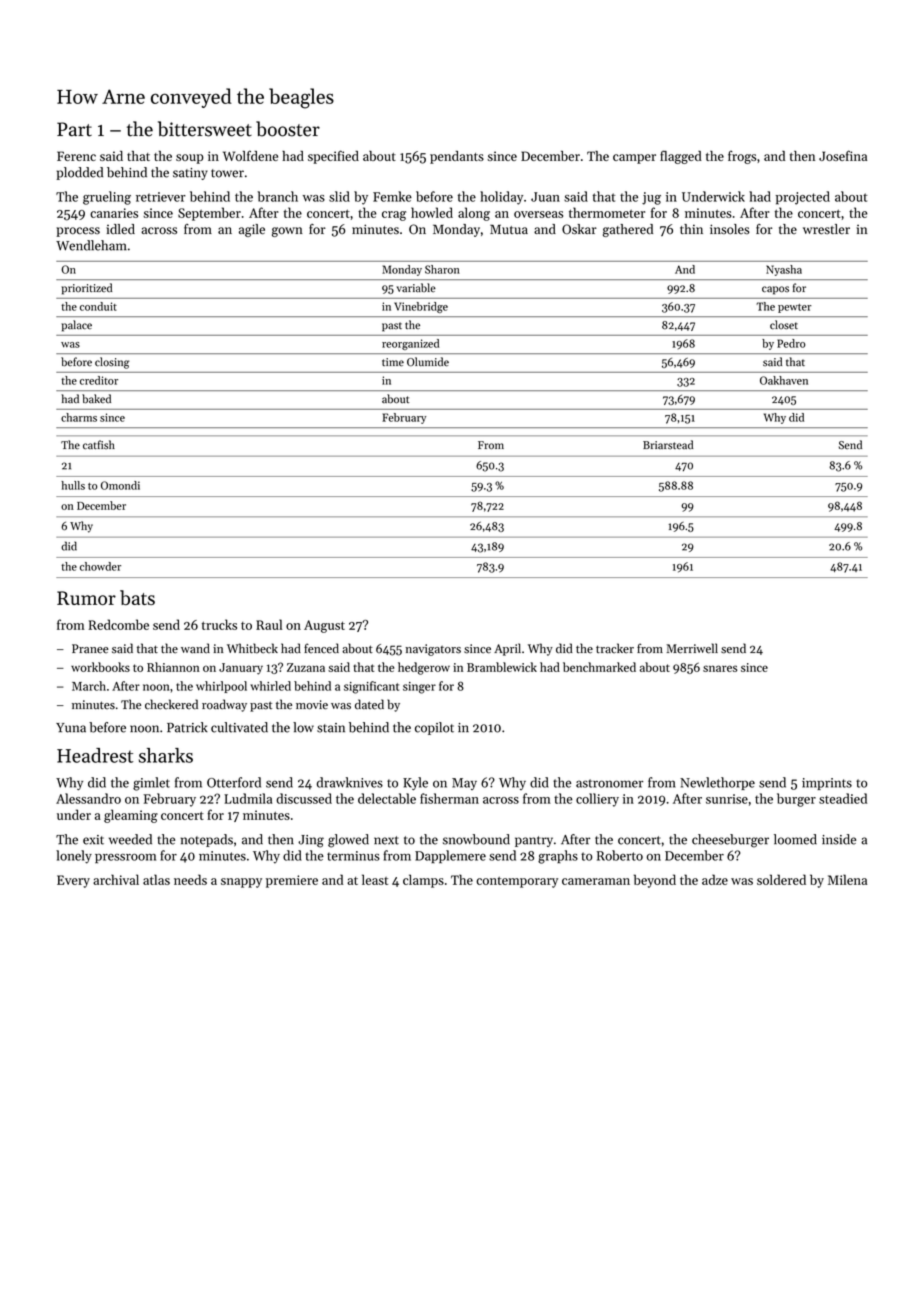 The image size is (924, 1308). What do you see at coordinates (428, 362) in the document?
I see `Olumide` at bounding box center [428, 362].
